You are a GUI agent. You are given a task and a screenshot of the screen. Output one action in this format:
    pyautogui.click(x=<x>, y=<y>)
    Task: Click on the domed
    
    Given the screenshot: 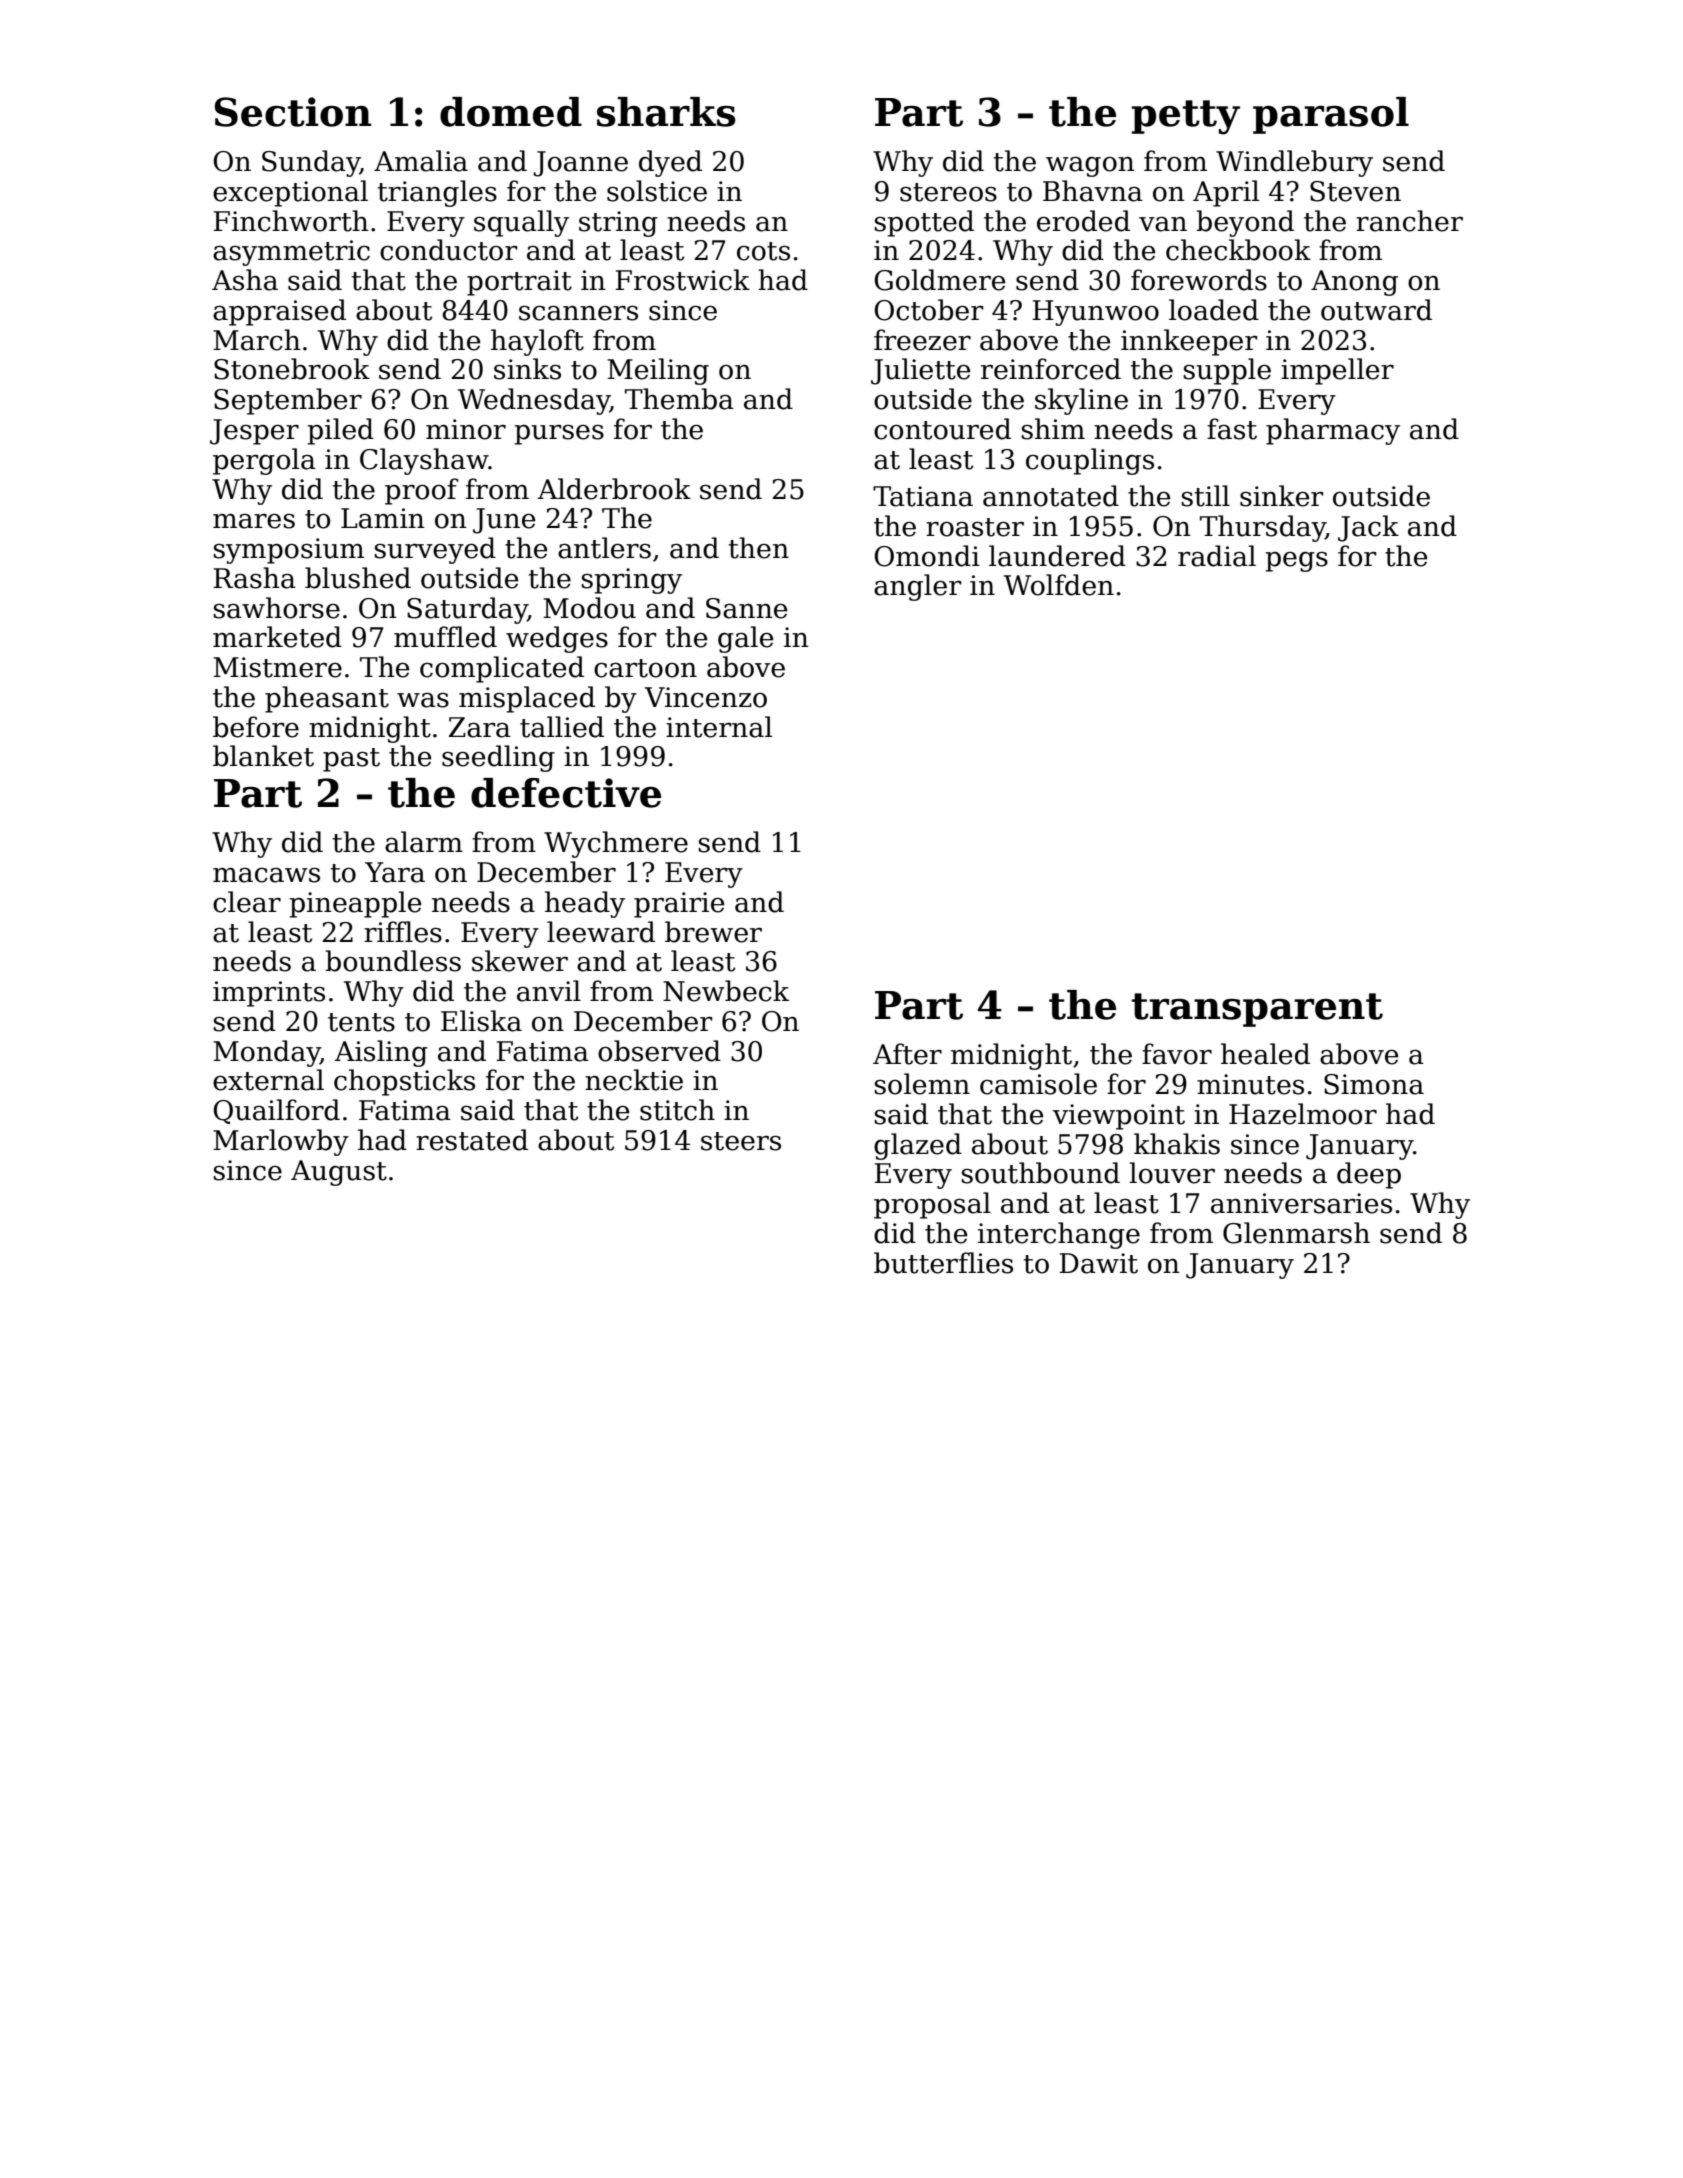 What is the action you would take?
    pyautogui.click(x=511, y=112)
